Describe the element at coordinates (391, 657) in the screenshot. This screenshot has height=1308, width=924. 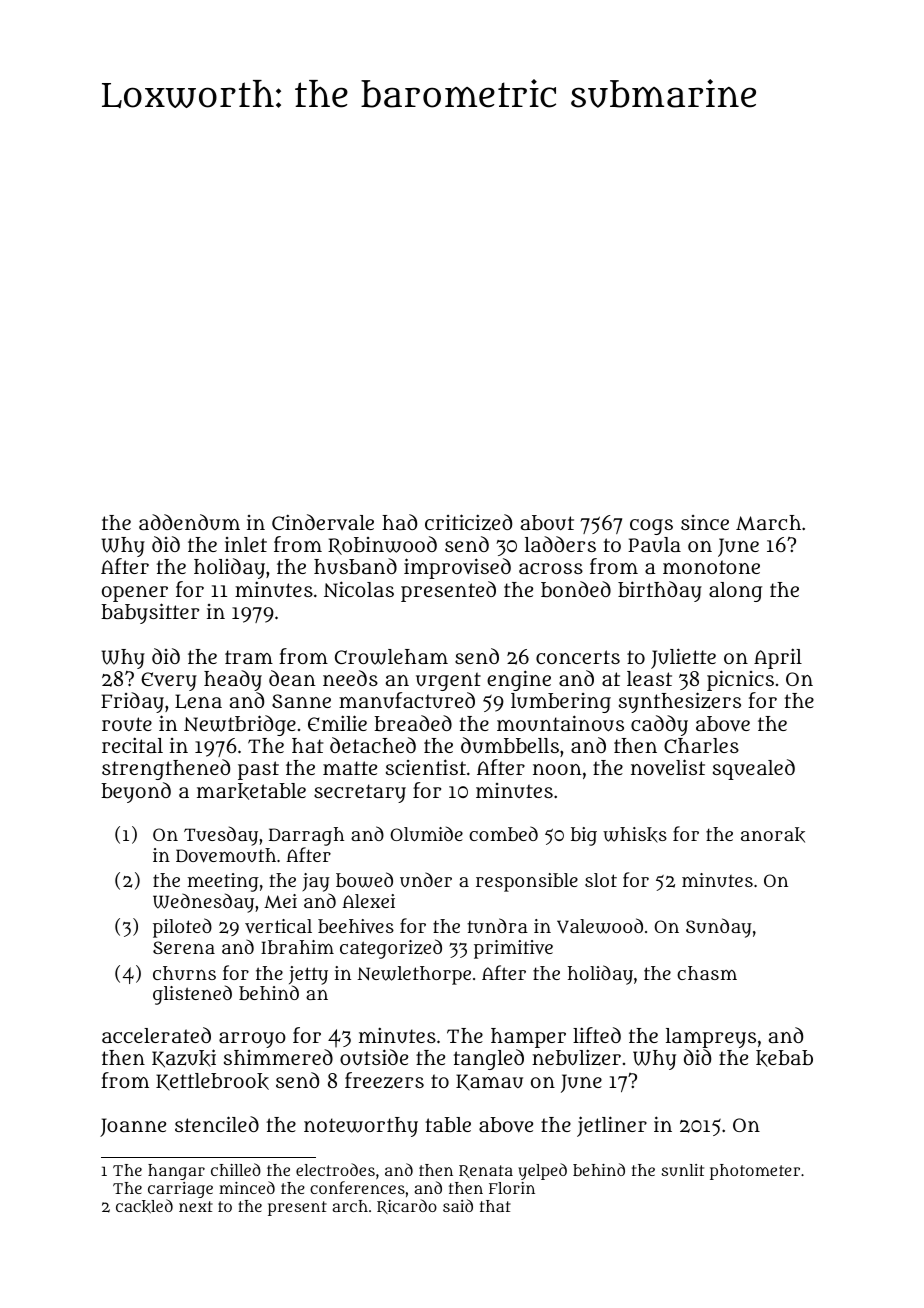
I see `Crowleham` at that location.
